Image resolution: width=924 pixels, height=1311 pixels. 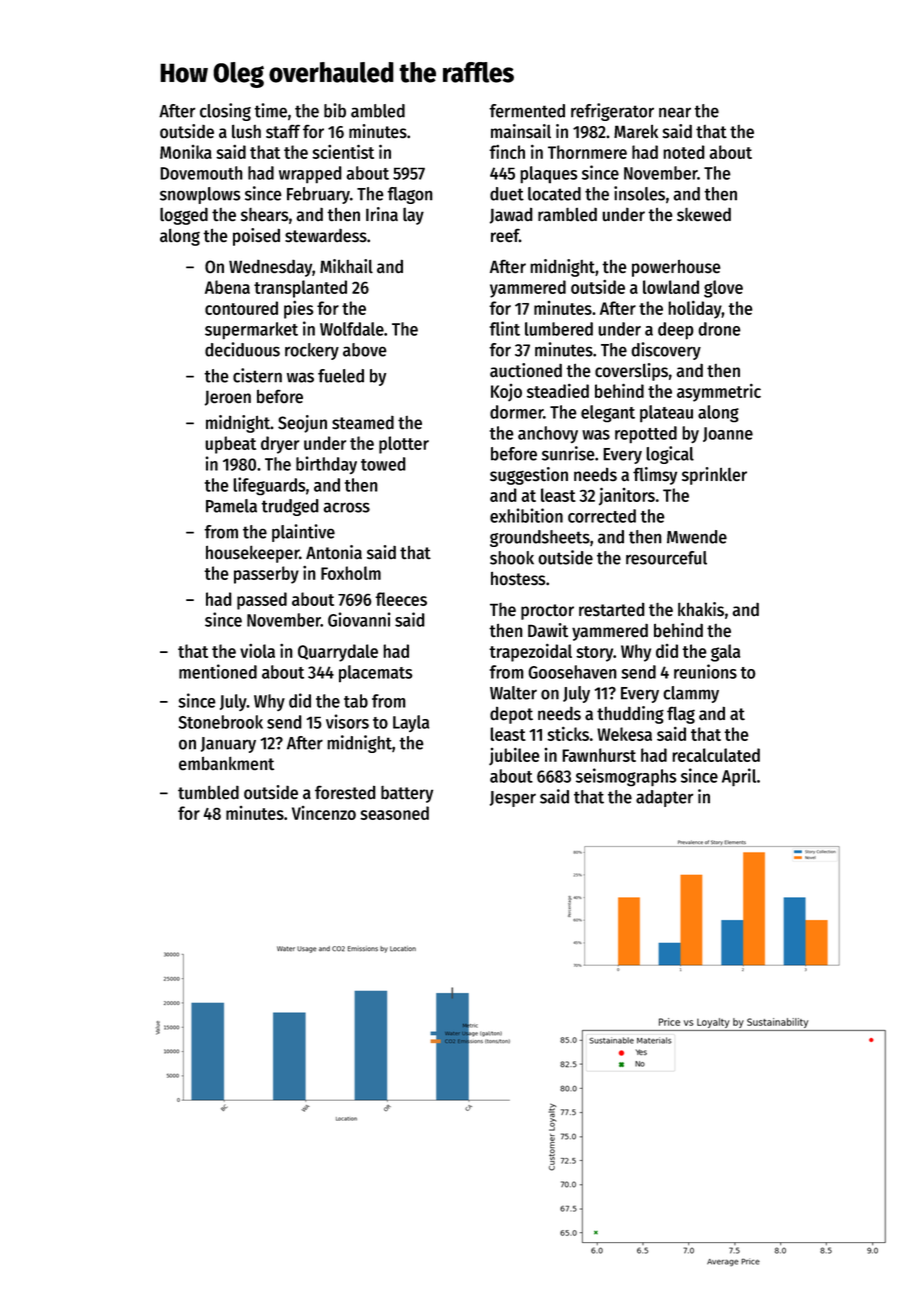 What do you see at coordinates (302, 424) in the screenshot?
I see `Seojun` at bounding box center [302, 424].
